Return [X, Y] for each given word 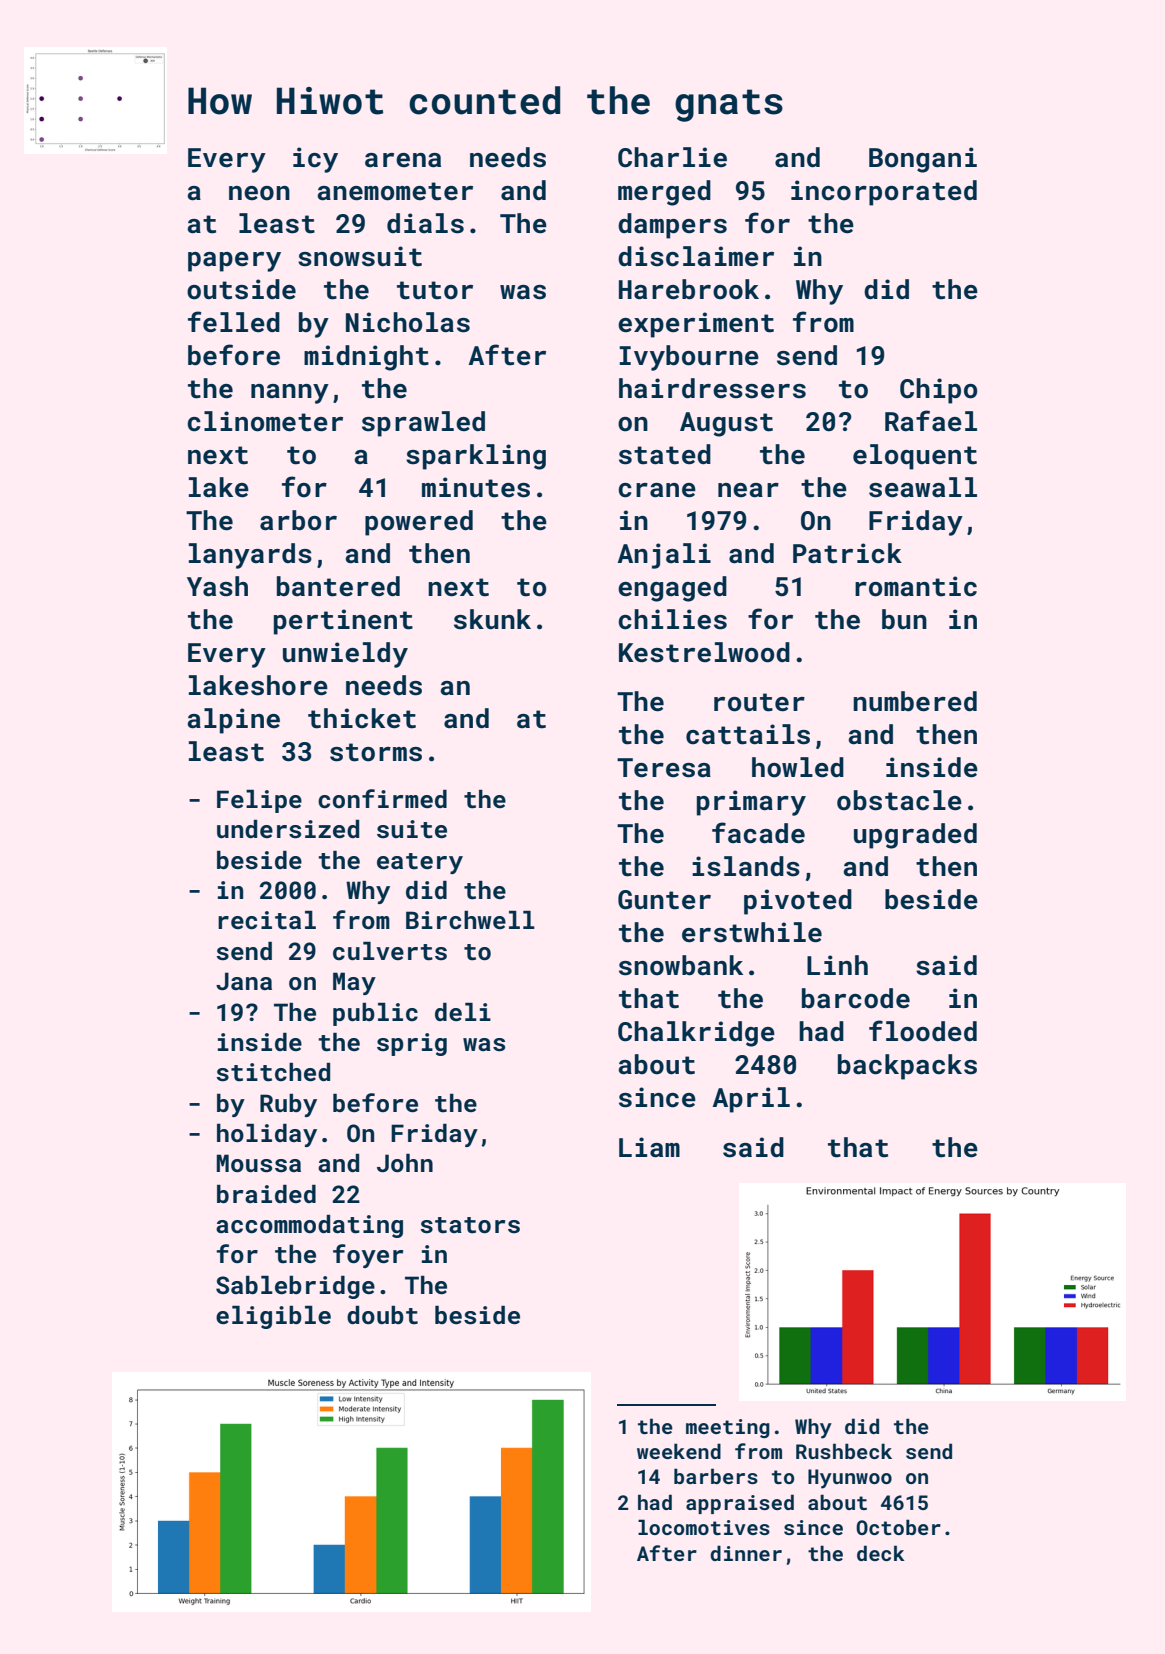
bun [904, 619]
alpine [233, 721]
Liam [649, 1147]
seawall [923, 487]
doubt [382, 1315]
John [405, 1162]
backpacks [907, 1067]
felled [234, 322]
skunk [492, 619]
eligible [273, 1317]
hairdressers [712, 388]
